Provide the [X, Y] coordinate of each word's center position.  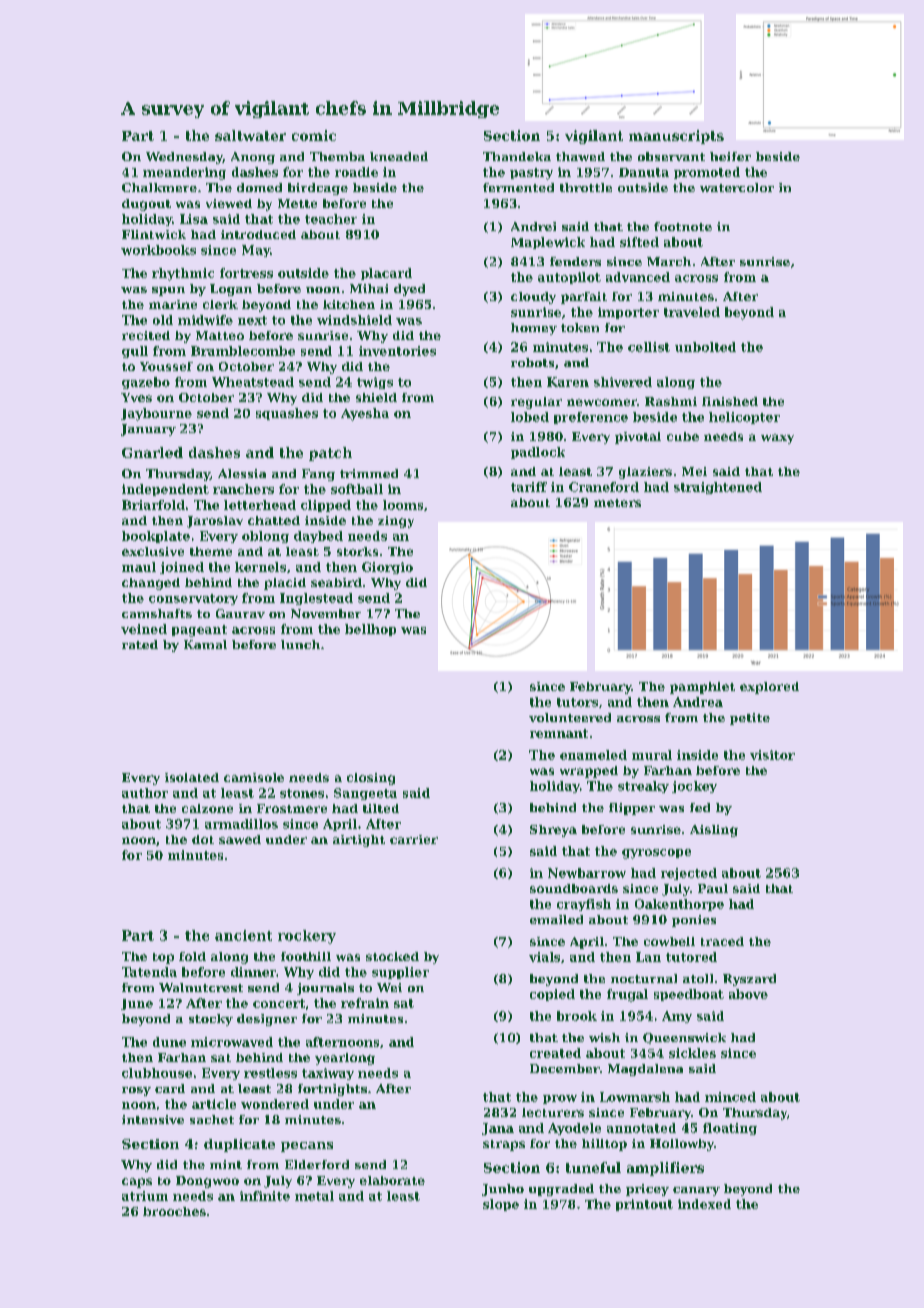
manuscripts [676, 137]
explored [769, 688]
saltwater [250, 135]
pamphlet [702, 688]
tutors [577, 702]
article [214, 1104]
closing [371, 779]
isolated [192, 777]
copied [552, 995]
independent [165, 490]
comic [314, 135]
